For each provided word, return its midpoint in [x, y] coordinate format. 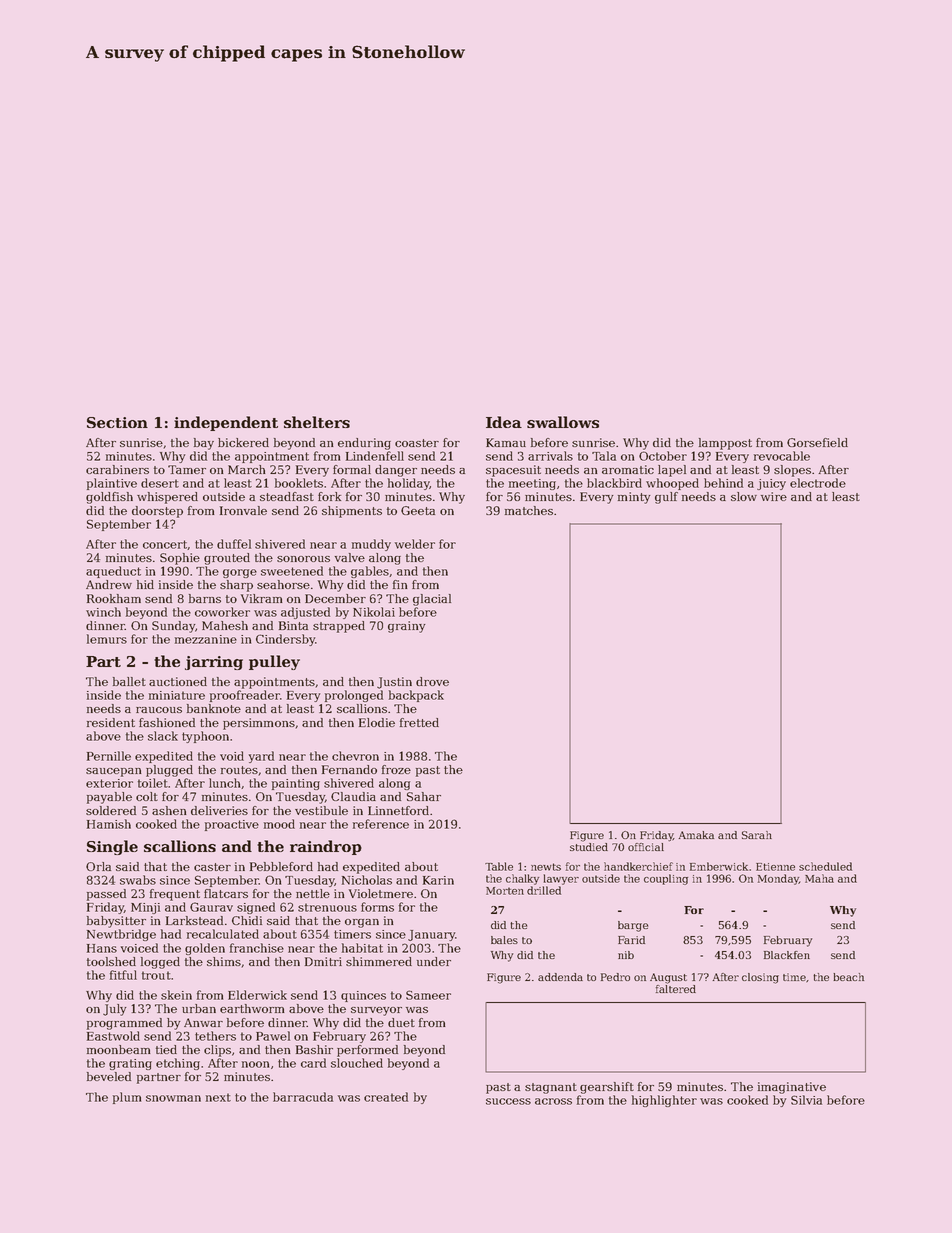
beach [848, 977]
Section [117, 422]
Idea [504, 422]
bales [504, 940]
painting [296, 784]
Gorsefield [817, 442]
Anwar [203, 1022]
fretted [419, 722]
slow [744, 496]
